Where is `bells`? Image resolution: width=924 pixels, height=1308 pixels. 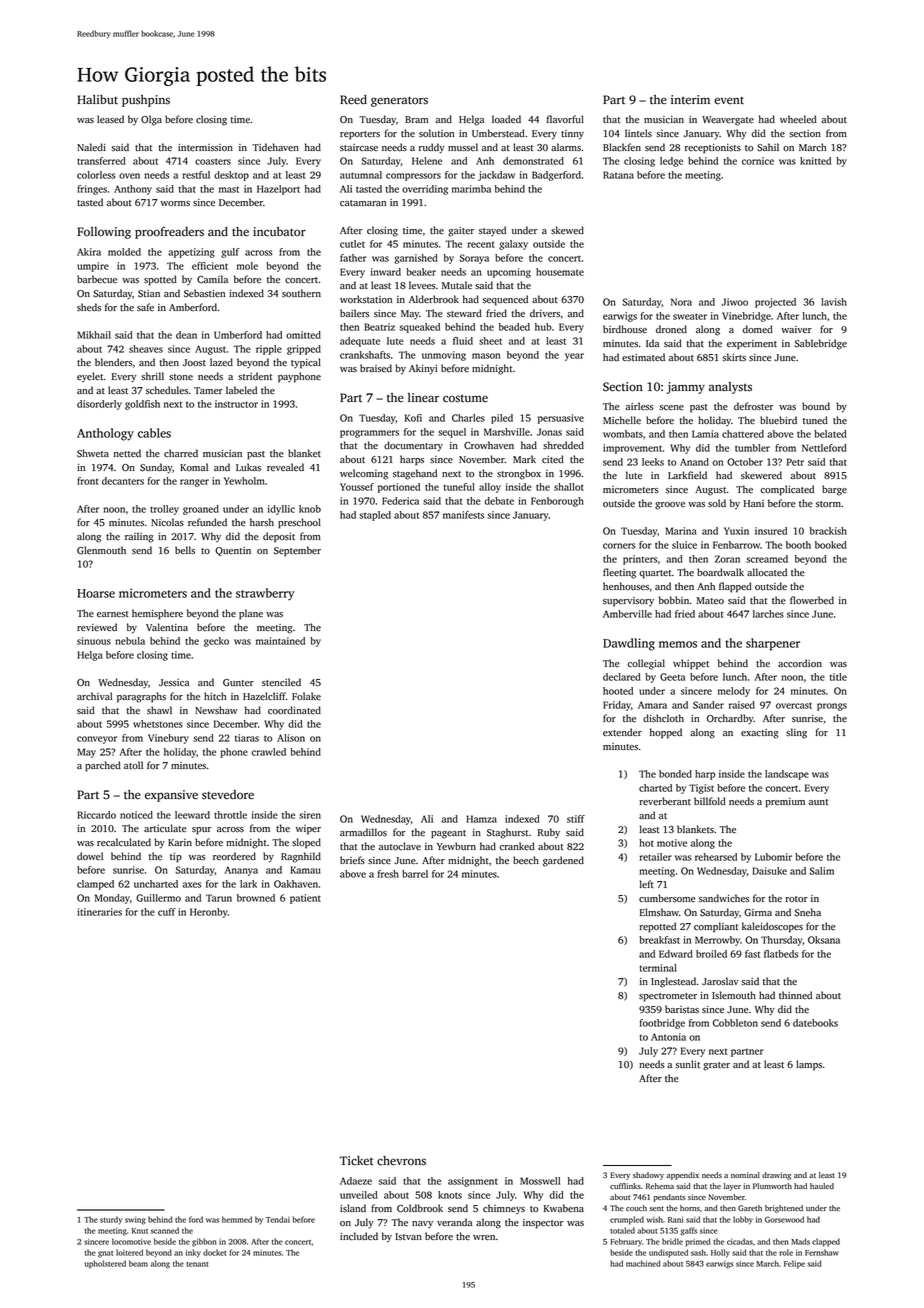
bells is located at coordinates (185, 550).
